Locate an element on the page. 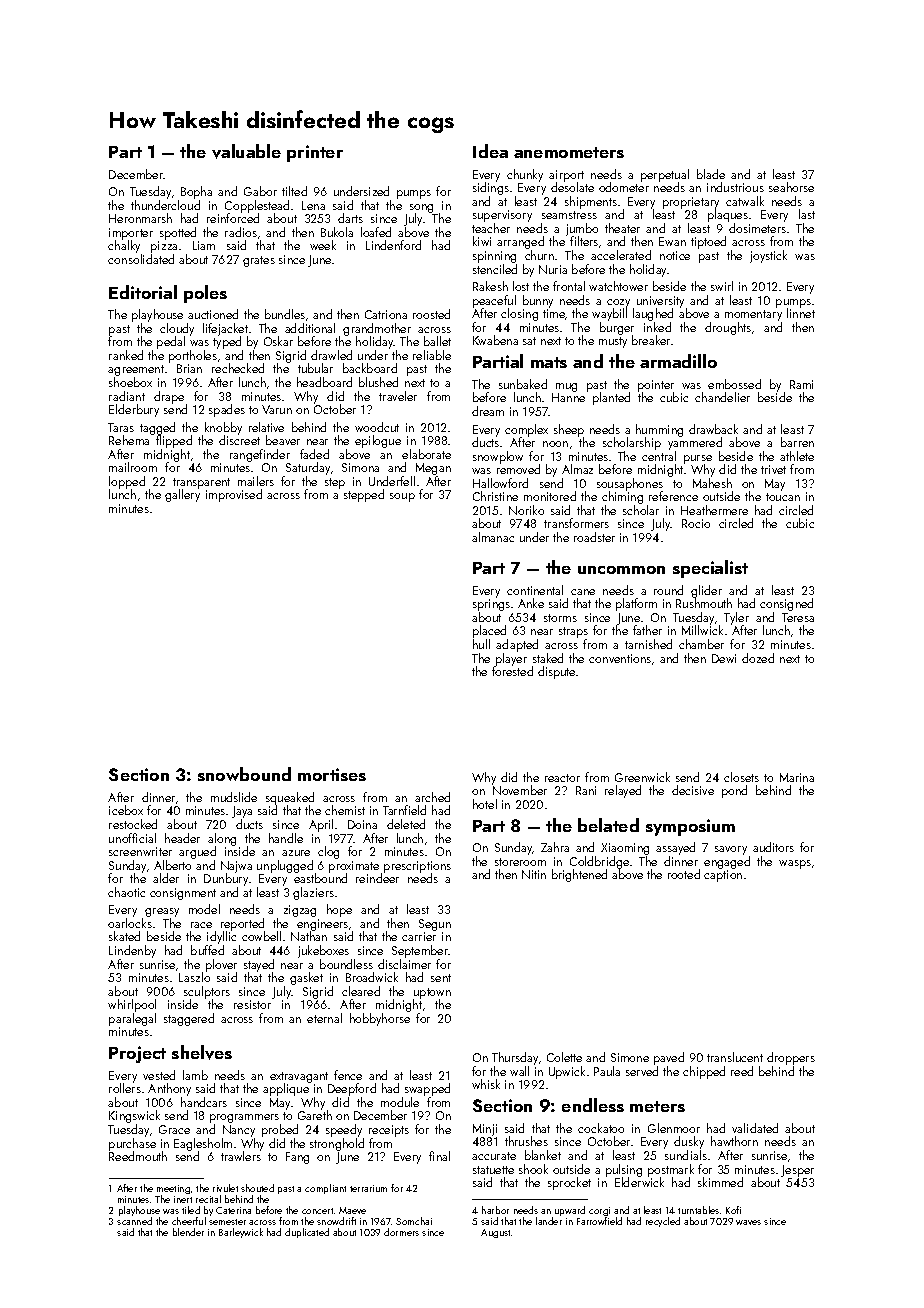  snowbound is located at coordinates (244, 774).
